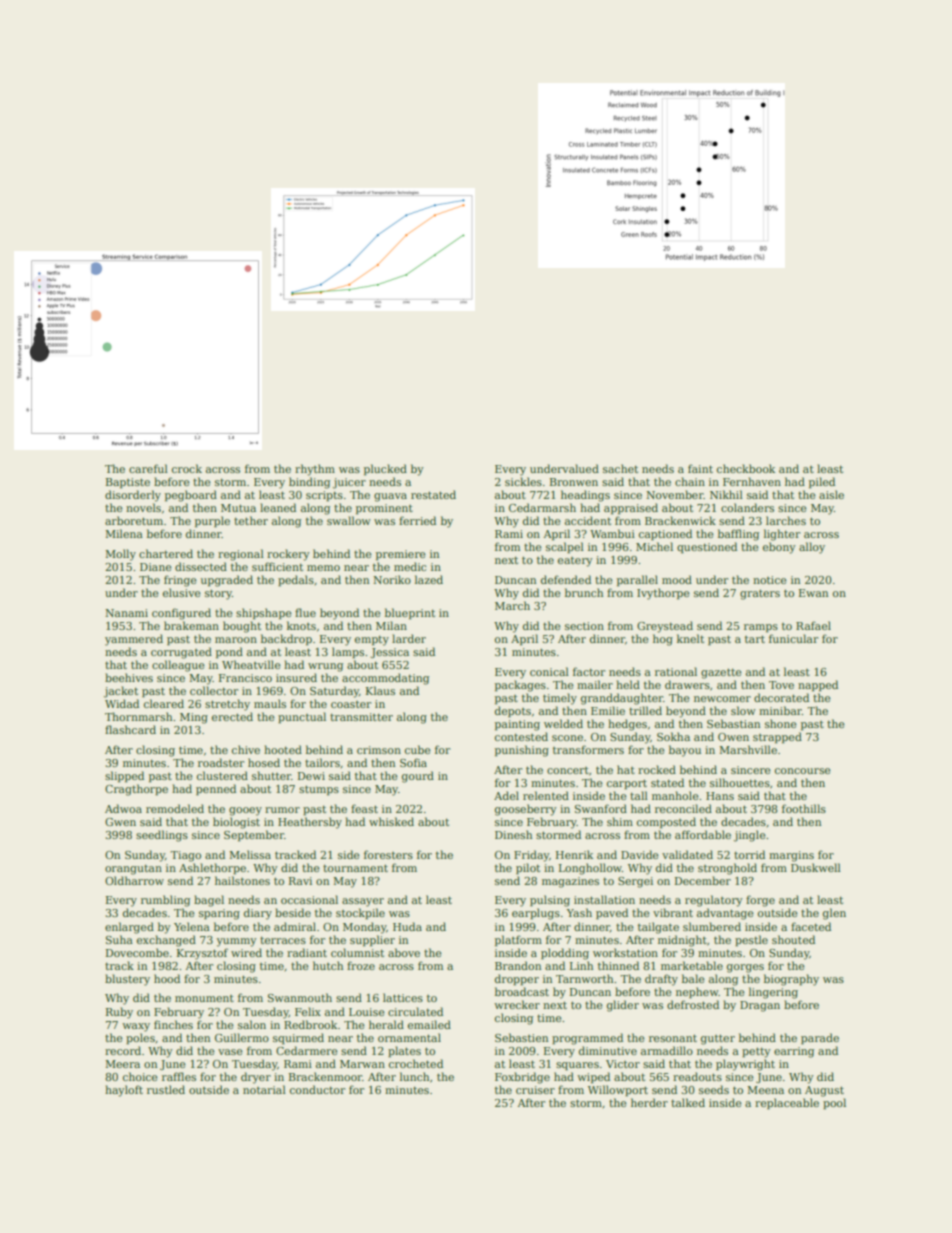 This page has width=952, height=1233. Describe the element at coordinates (726, 494) in the page. I see `Nikhil` at that location.
